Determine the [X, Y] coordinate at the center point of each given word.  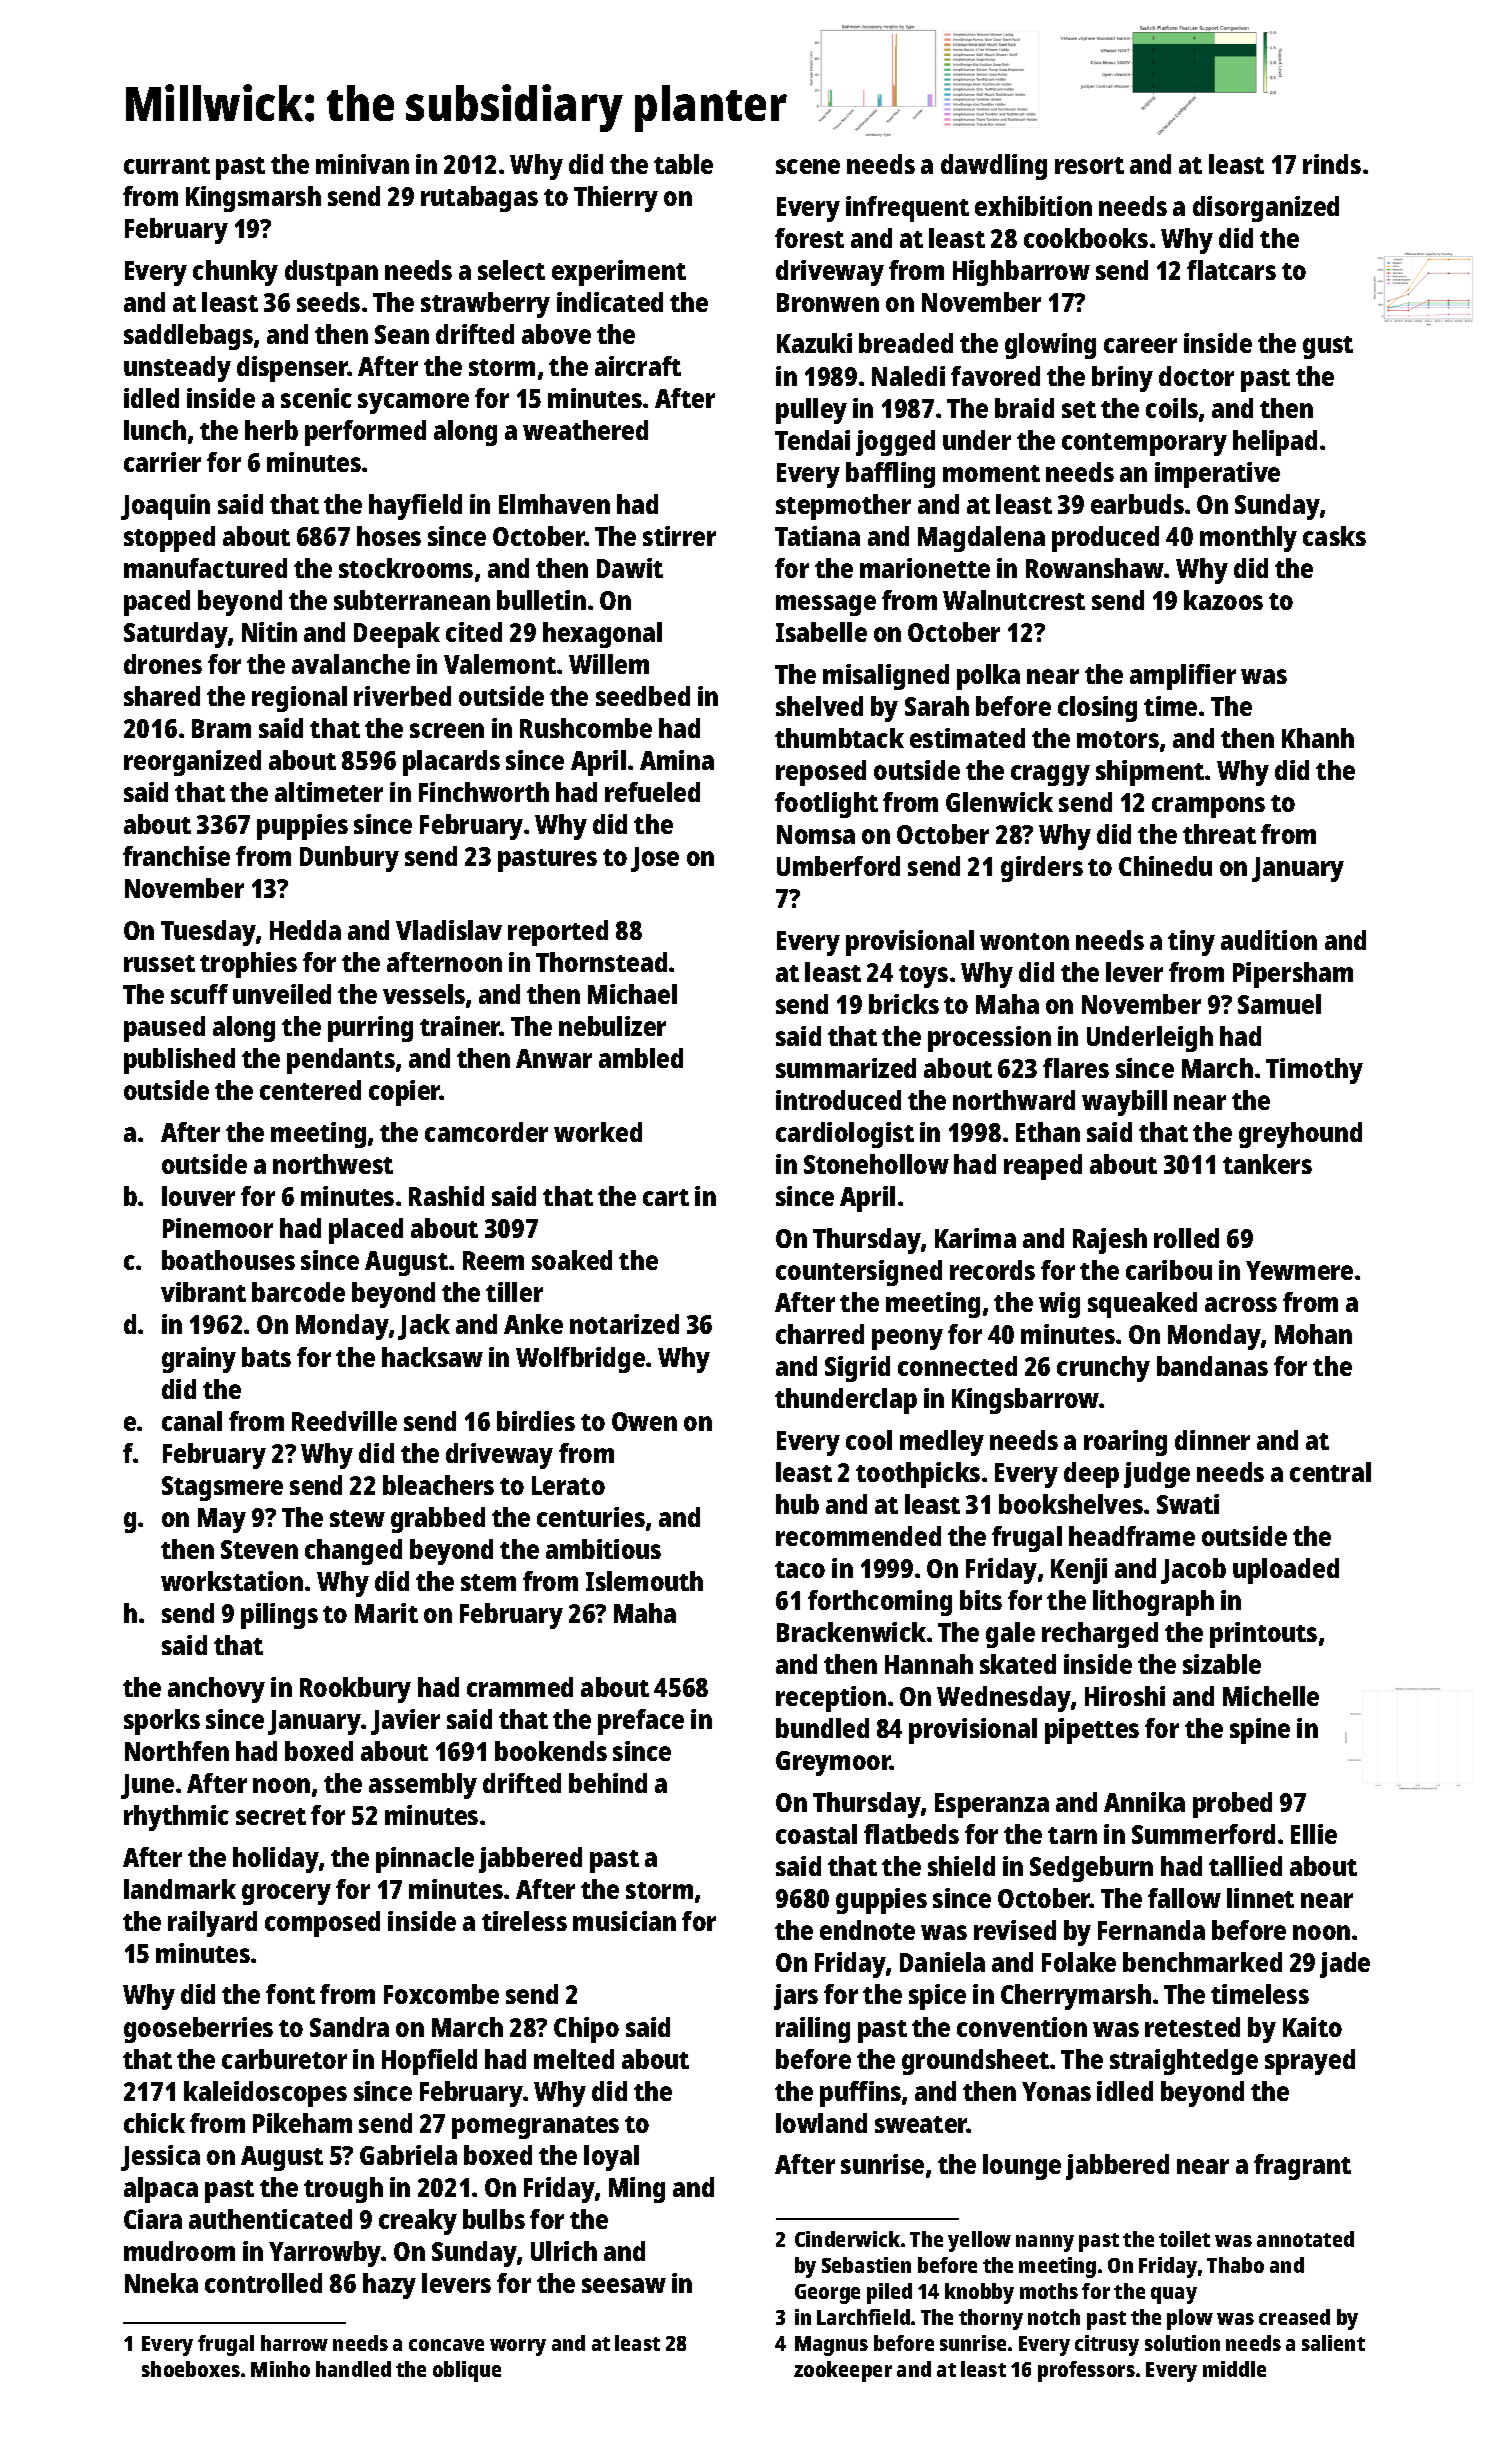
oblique [467, 2371]
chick [154, 2123]
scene [808, 166]
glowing [1050, 346]
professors [1086, 2371]
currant [167, 165]
